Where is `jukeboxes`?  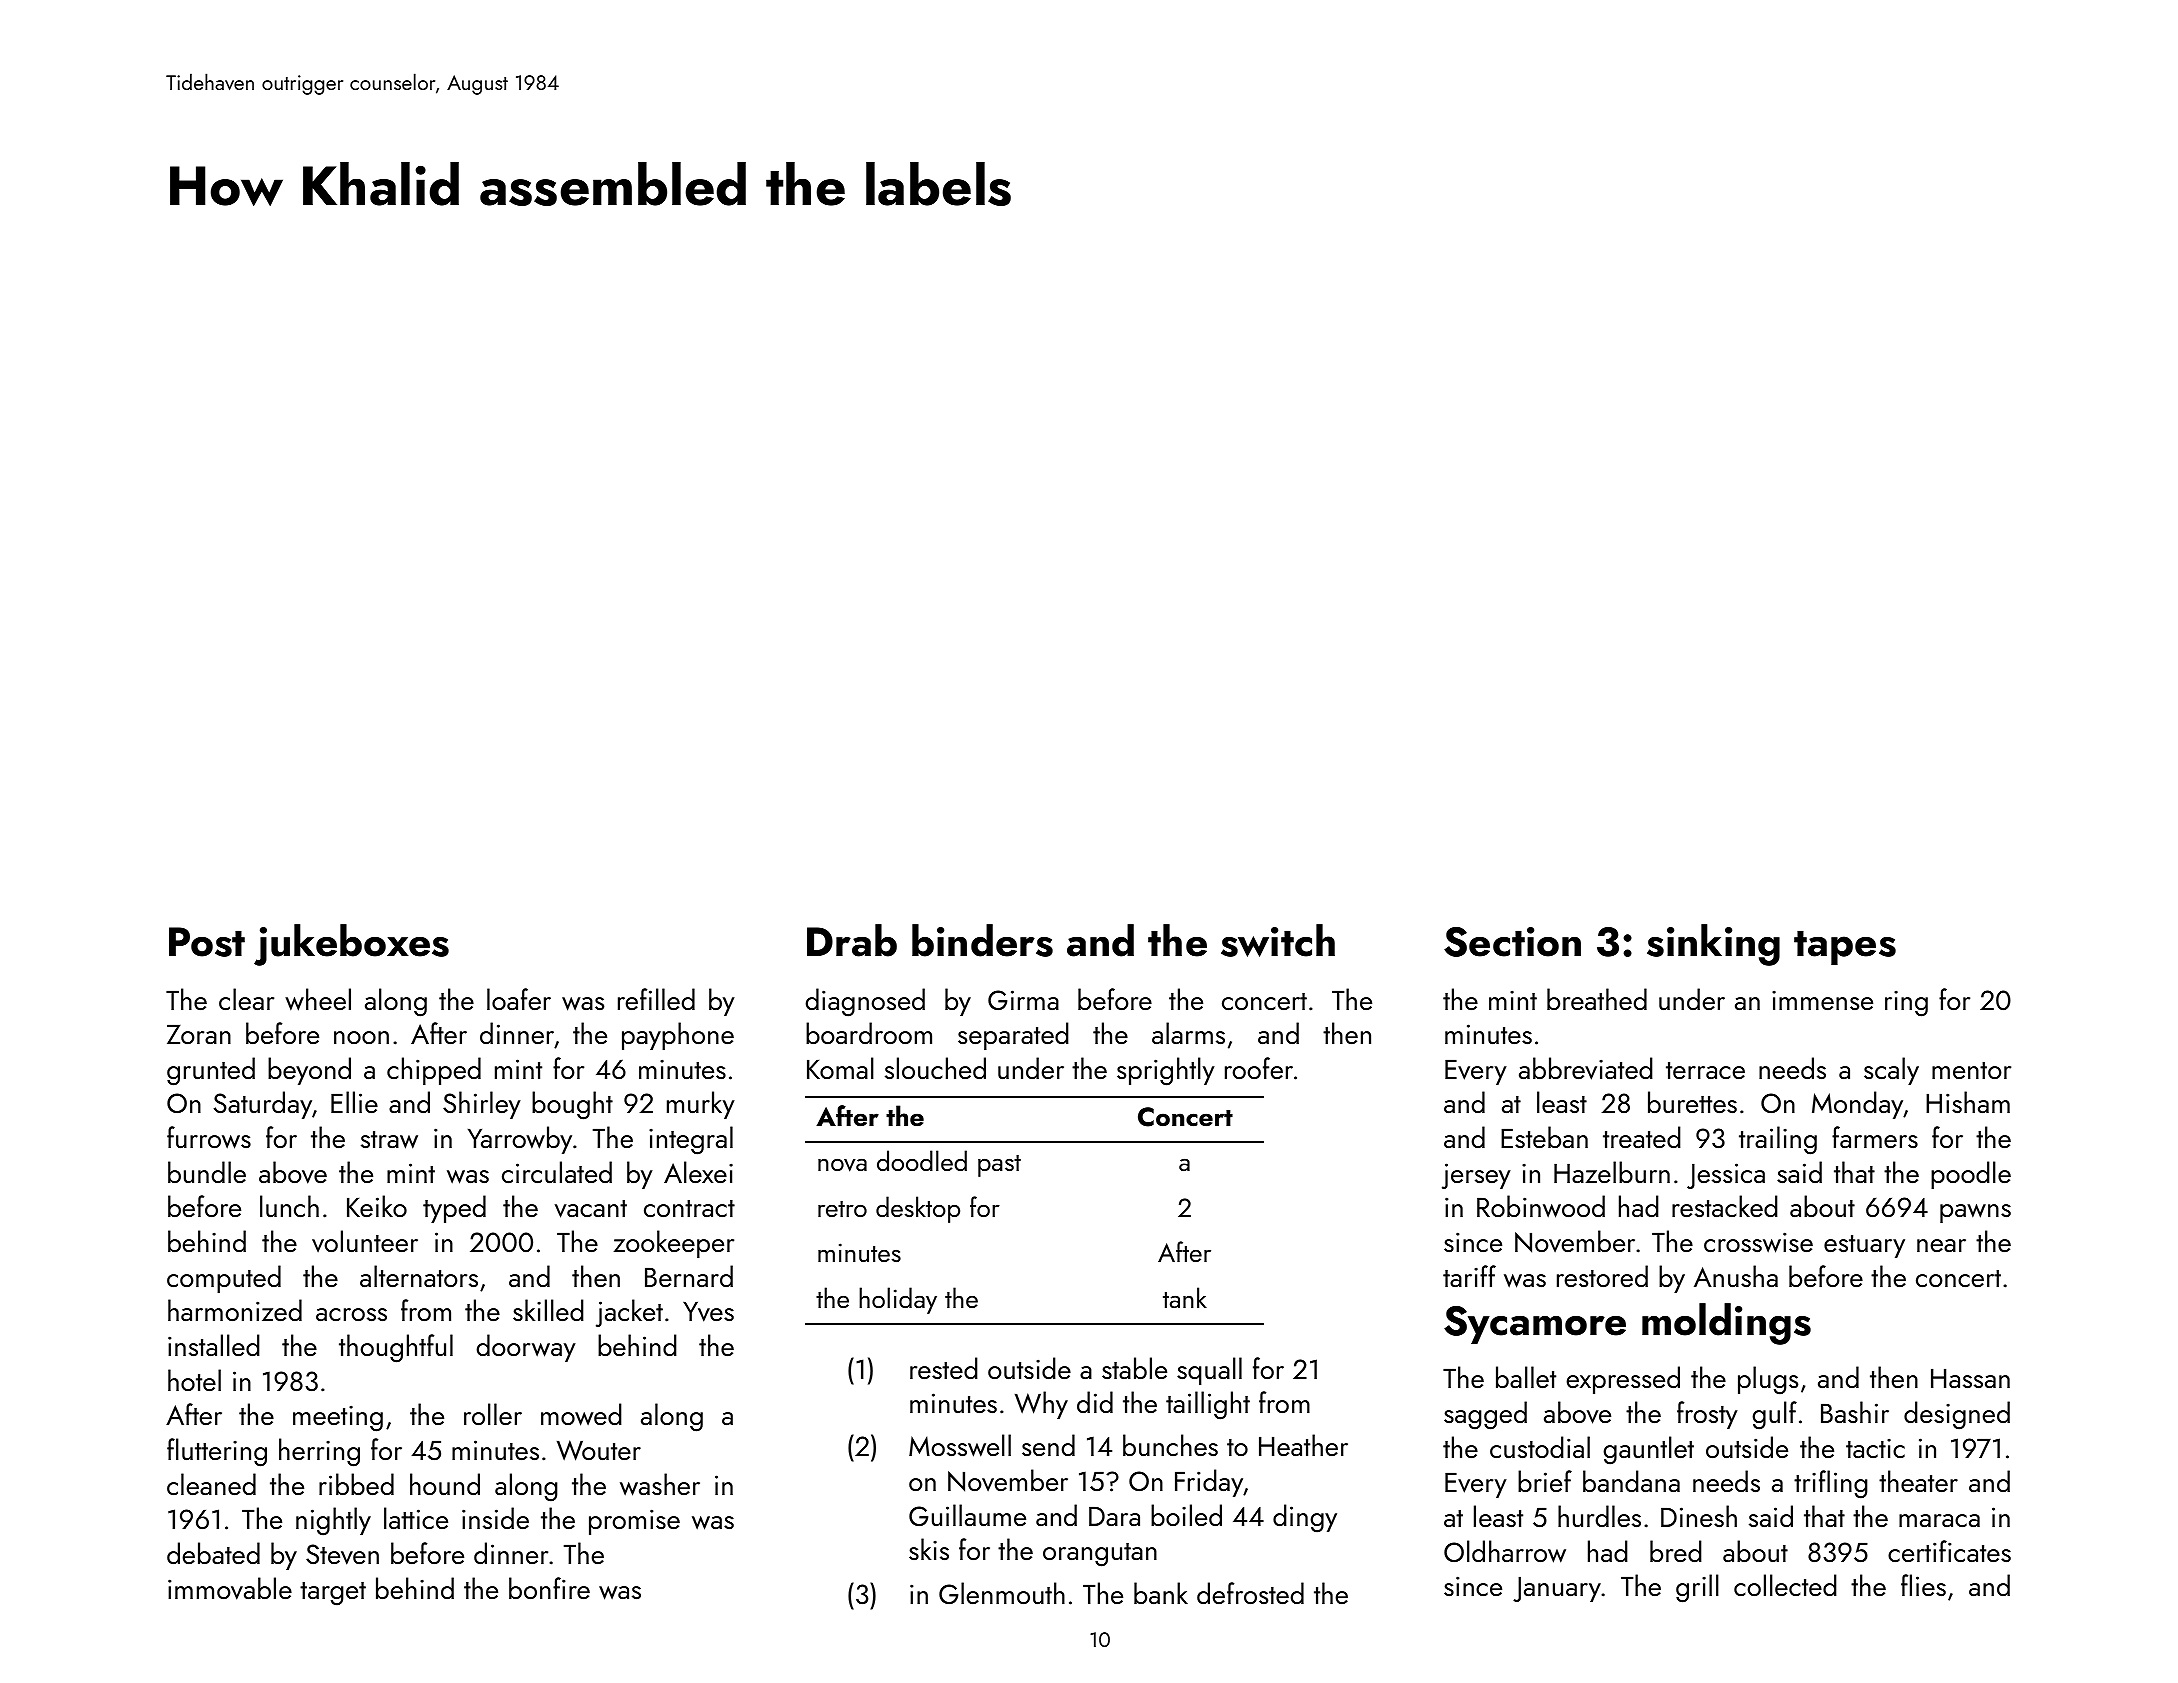 jukeboxes is located at coordinates (351, 945).
